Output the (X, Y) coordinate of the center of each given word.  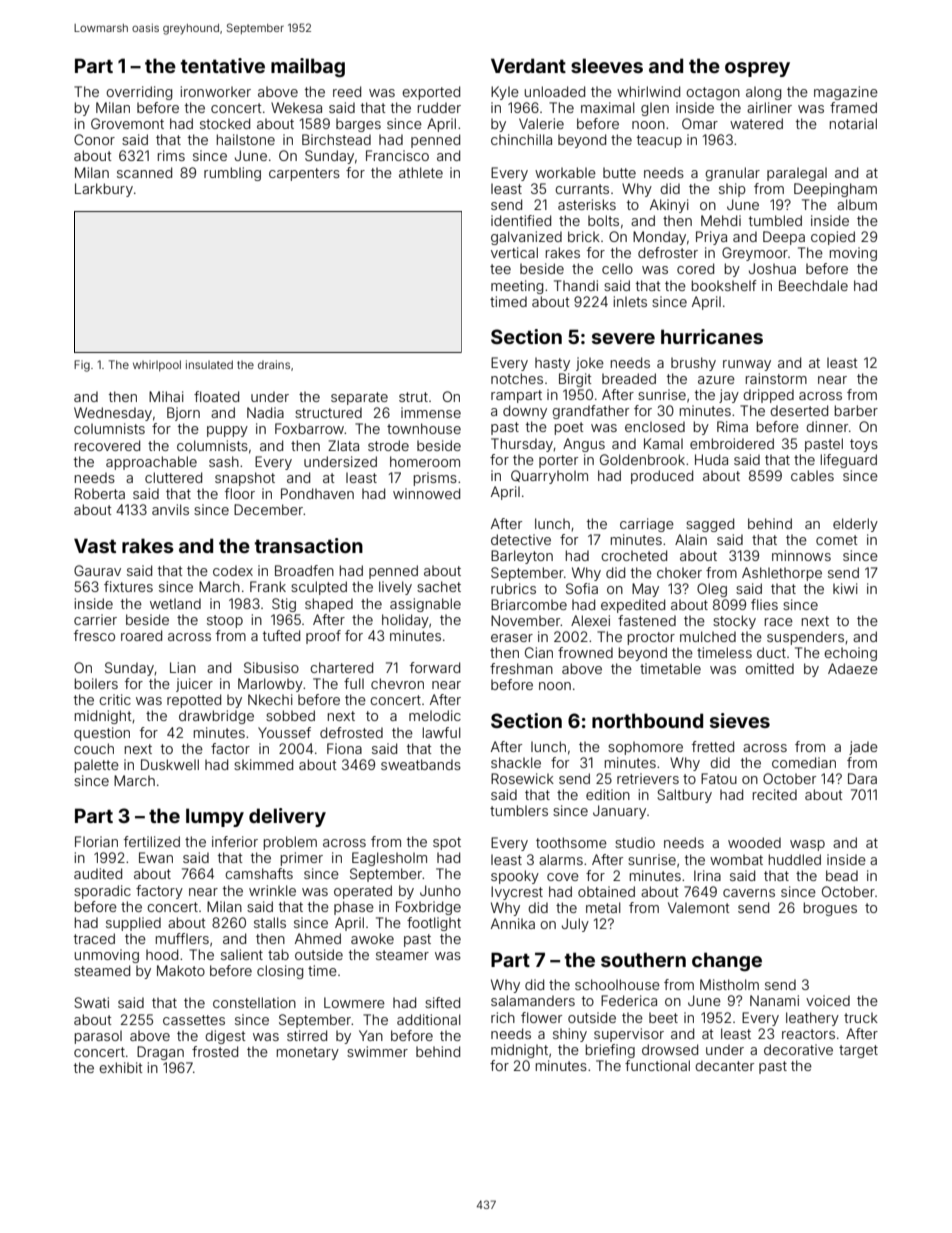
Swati (91, 1002)
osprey (757, 69)
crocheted (634, 555)
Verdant (528, 65)
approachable (151, 463)
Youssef (284, 732)
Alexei (590, 620)
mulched (708, 636)
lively (395, 588)
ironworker (216, 91)
